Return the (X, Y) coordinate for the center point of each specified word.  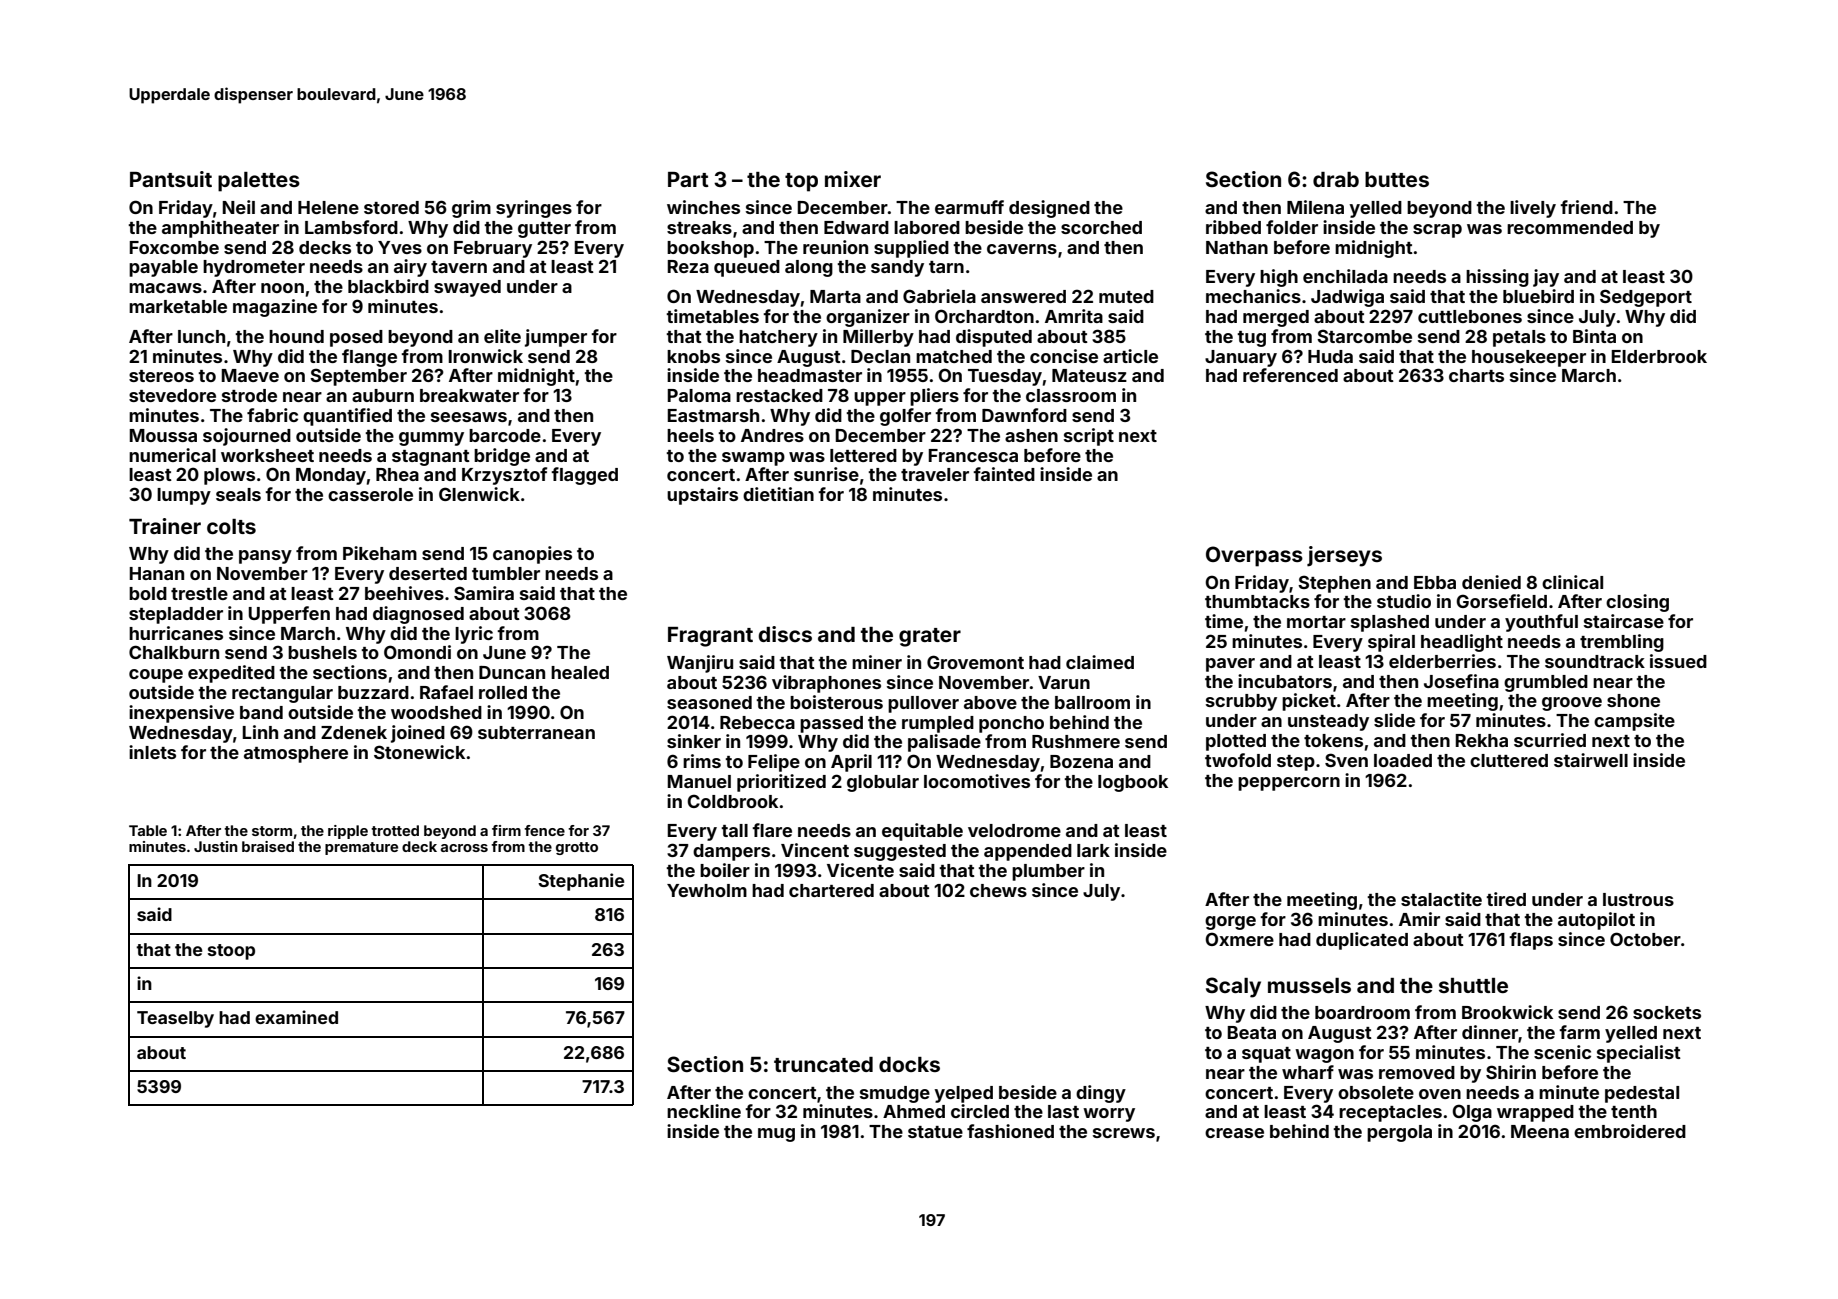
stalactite (1441, 899)
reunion (835, 247)
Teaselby (175, 1019)
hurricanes (176, 633)
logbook (1133, 783)
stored (391, 207)
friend (1586, 207)
